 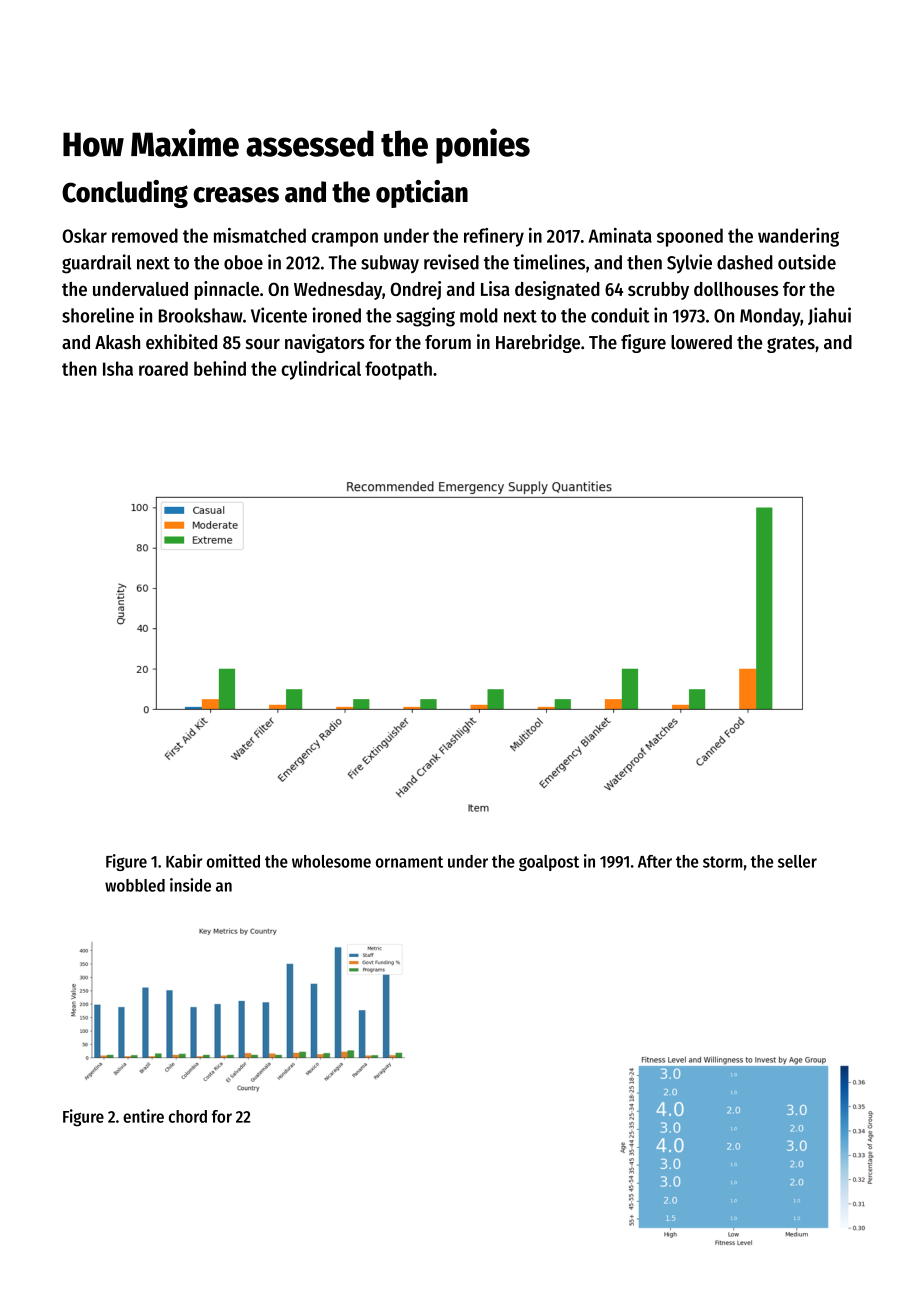 What do you see at coordinates (422, 194) in the page?
I see `optician` at bounding box center [422, 194].
